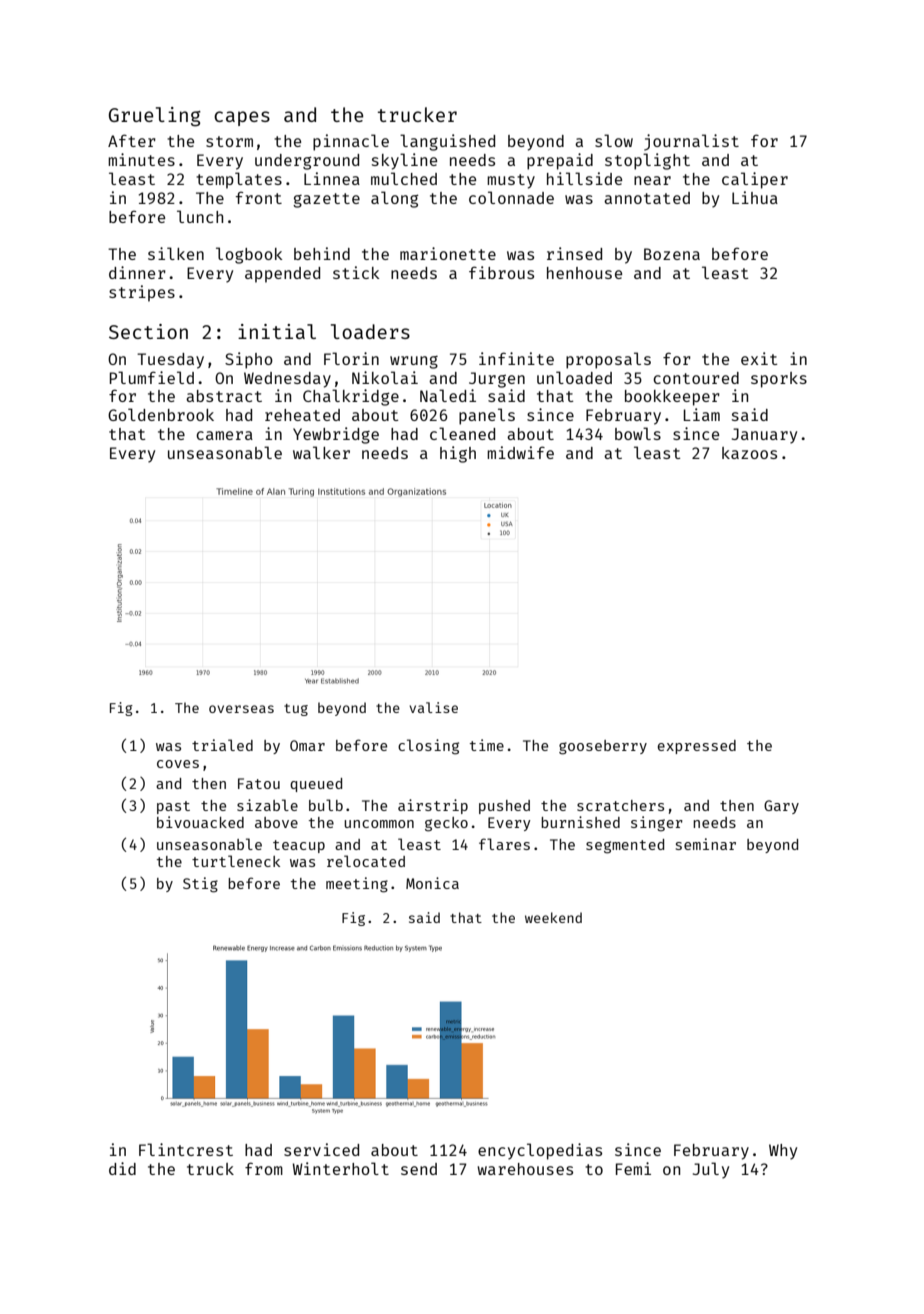  What do you see at coordinates (186, 1149) in the document?
I see `Flintcrest` at bounding box center [186, 1149].
